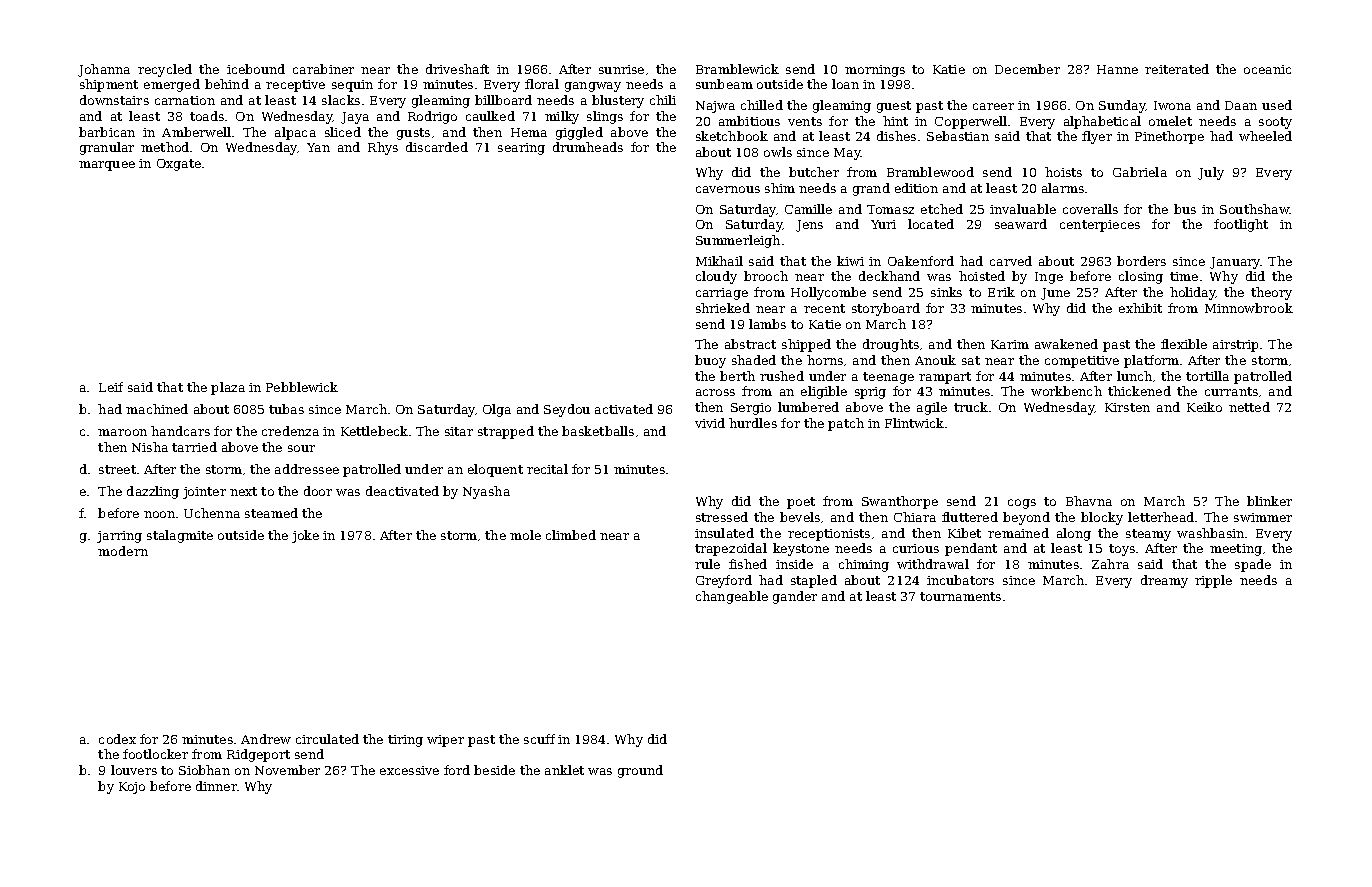 The height and width of the screenshot is (887, 1372). I want to click on Andrew, so click(266, 739).
